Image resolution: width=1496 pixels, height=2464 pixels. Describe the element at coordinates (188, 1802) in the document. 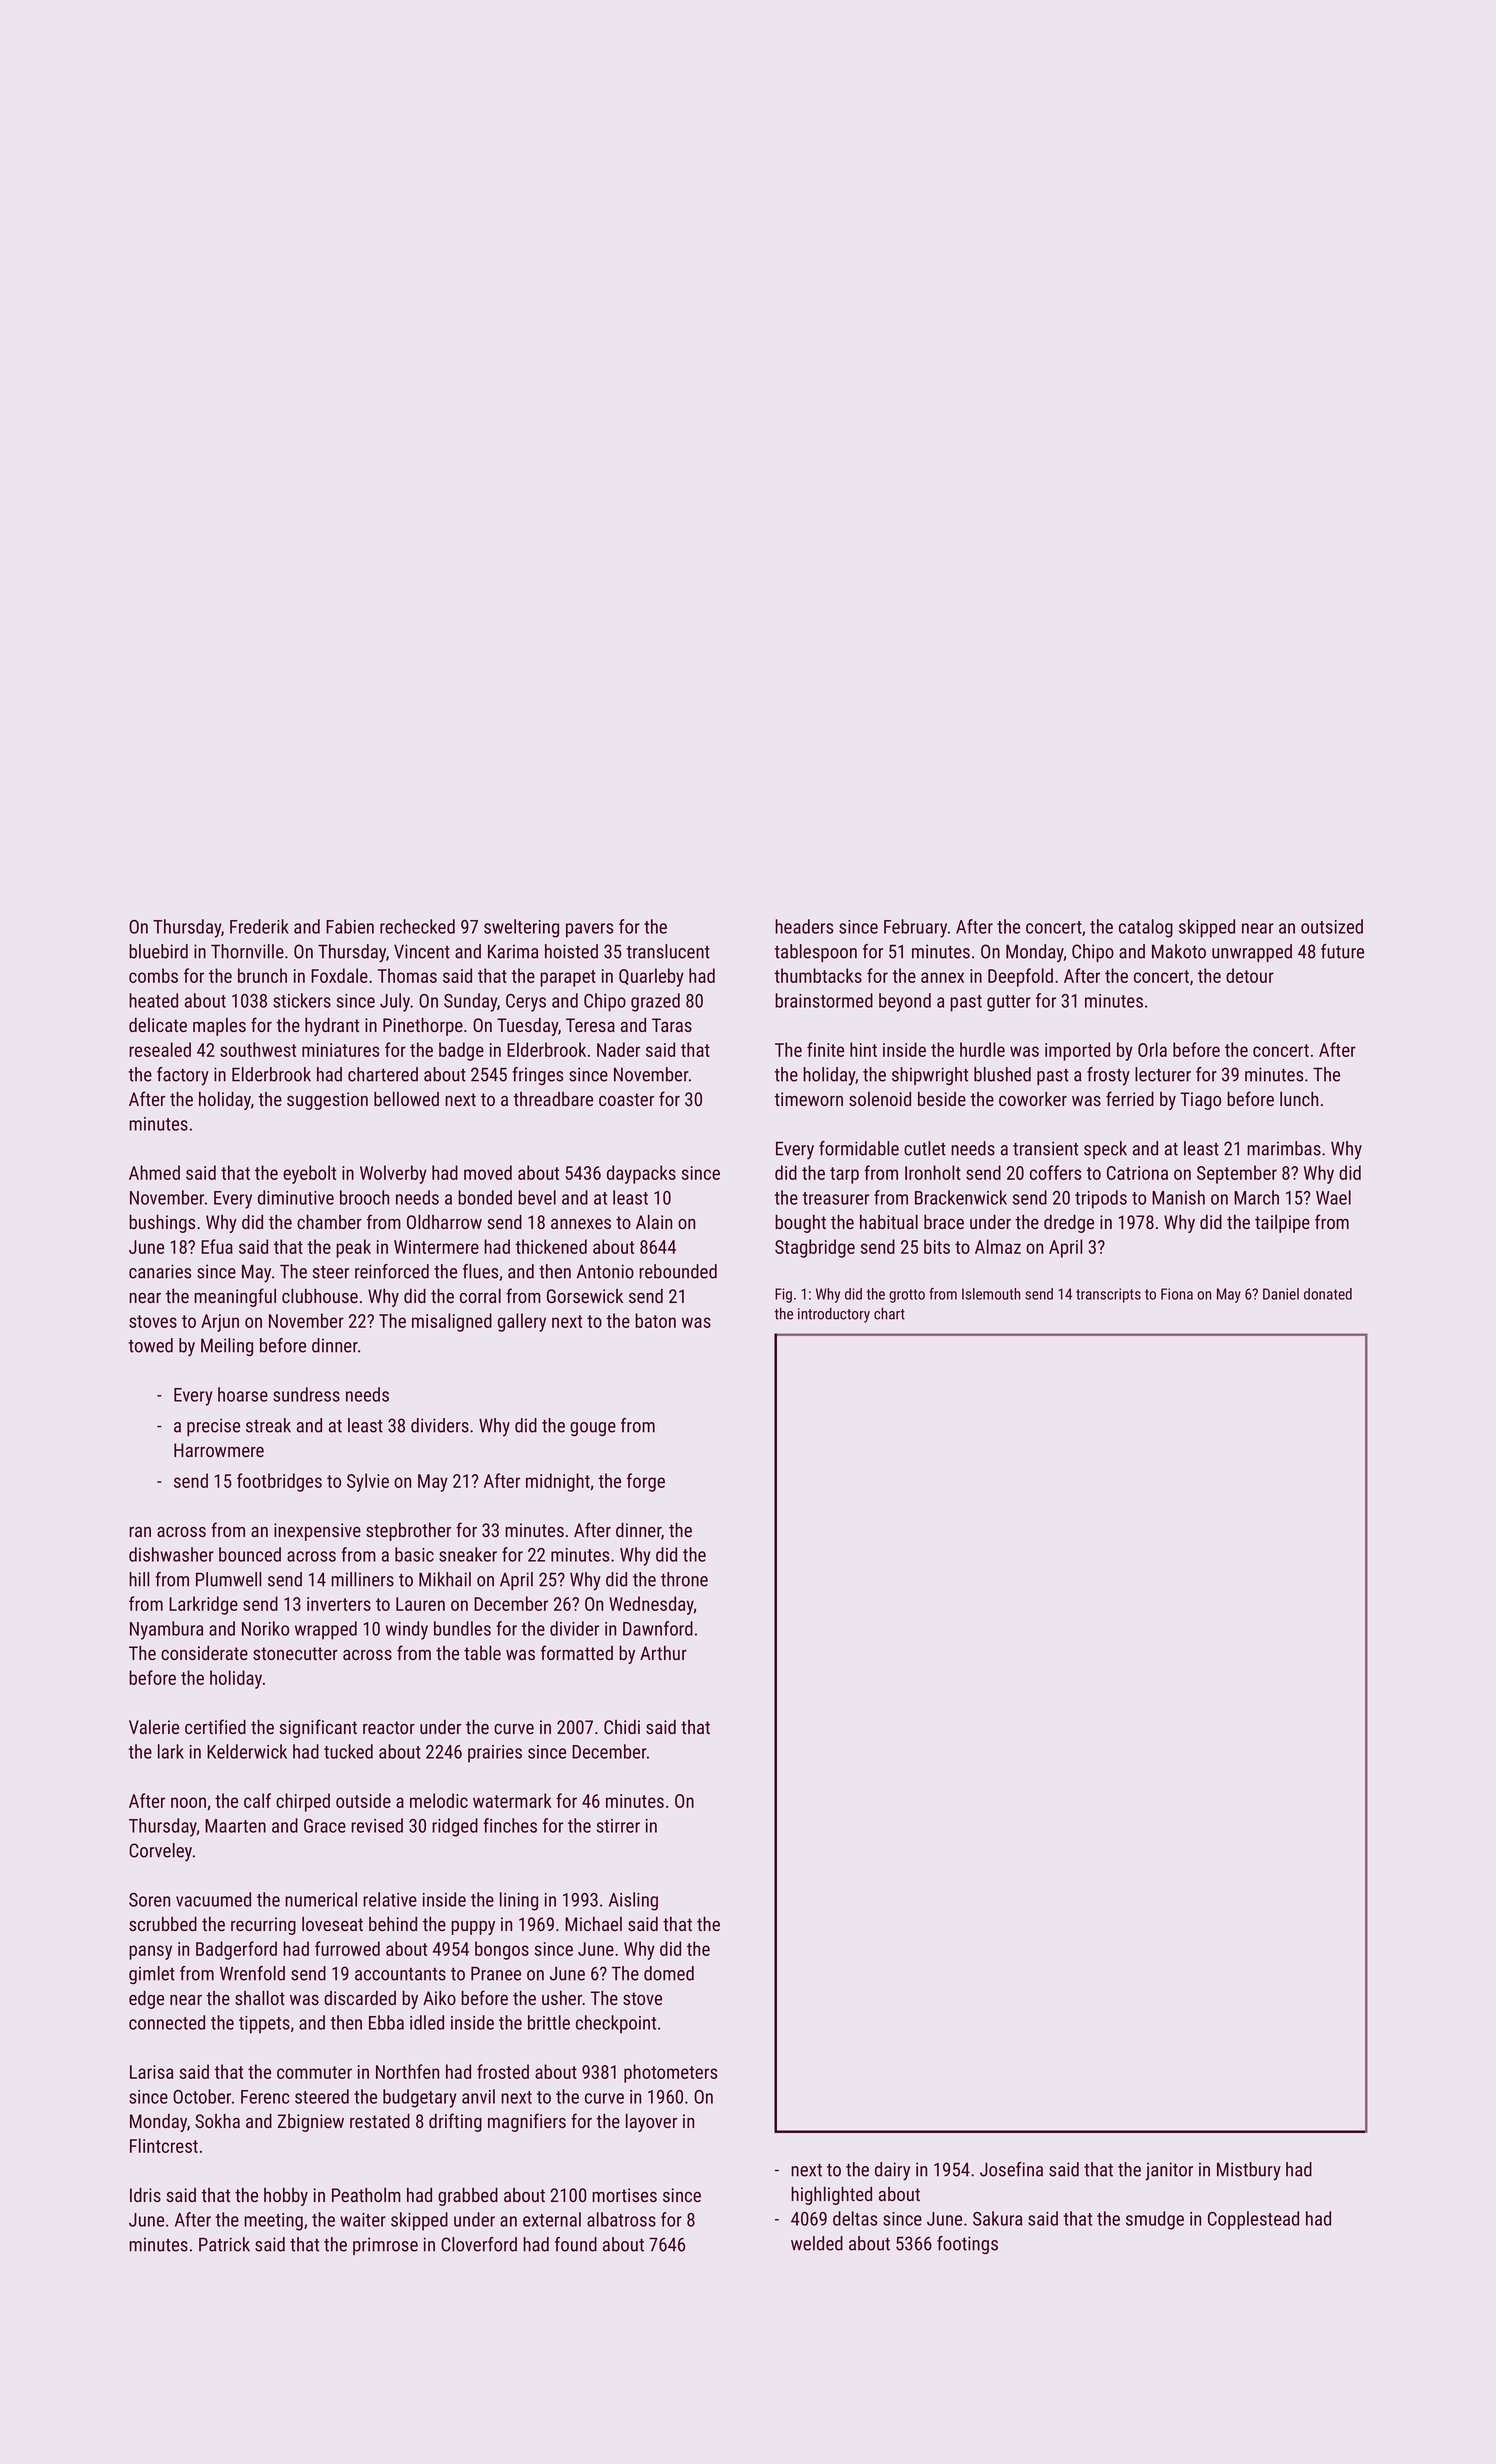

I see `noon` at that location.
